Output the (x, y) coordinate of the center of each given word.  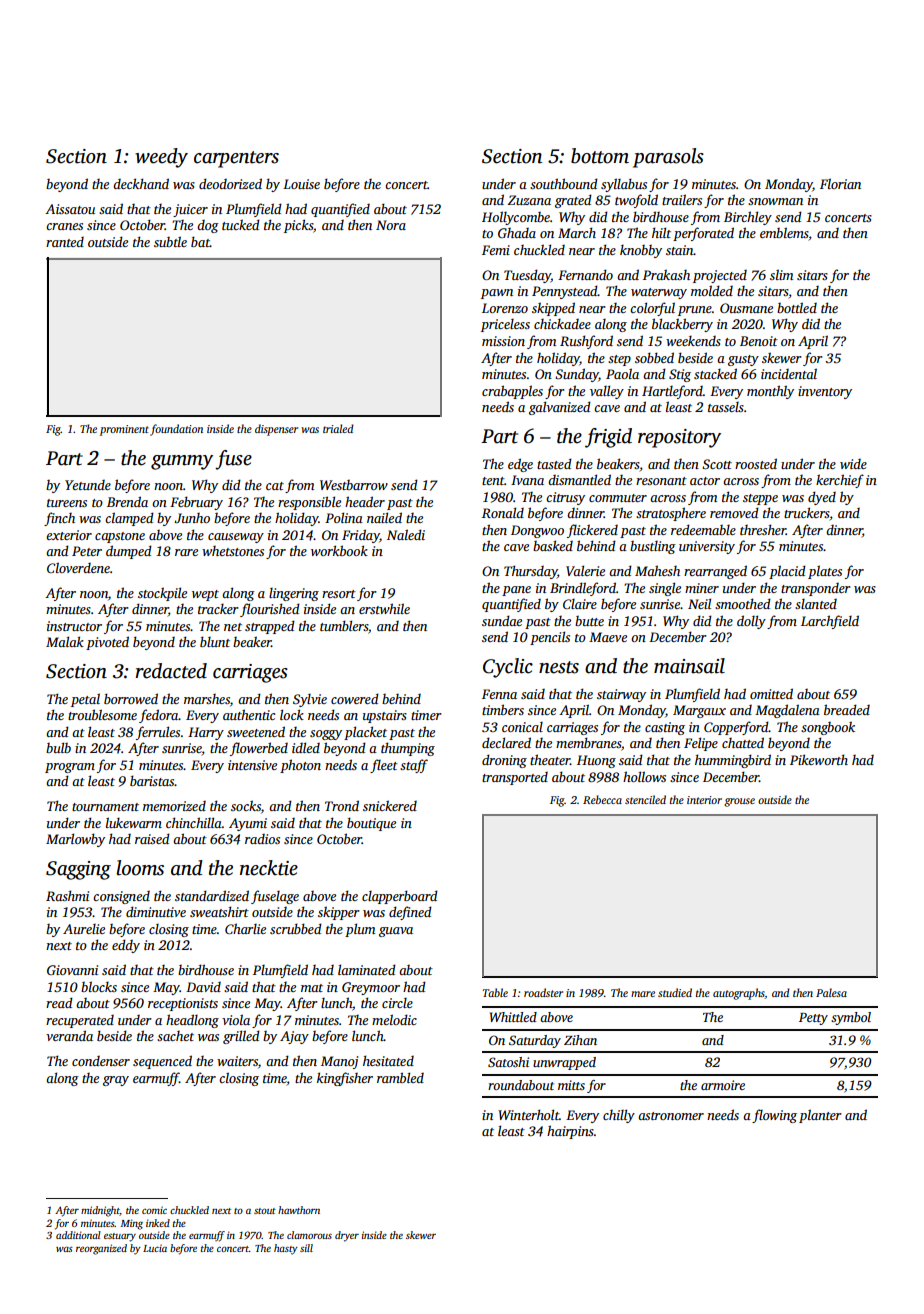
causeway (236, 538)
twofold (636, 201)
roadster (543, 992)
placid (787, 572)
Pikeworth (819, 759)
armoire (723, 1085)
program (70, 768)
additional (78, 1235)
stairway (621, 695)
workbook (339, 550)
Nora (391, 225)
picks (298, 226)
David (203, 987)
